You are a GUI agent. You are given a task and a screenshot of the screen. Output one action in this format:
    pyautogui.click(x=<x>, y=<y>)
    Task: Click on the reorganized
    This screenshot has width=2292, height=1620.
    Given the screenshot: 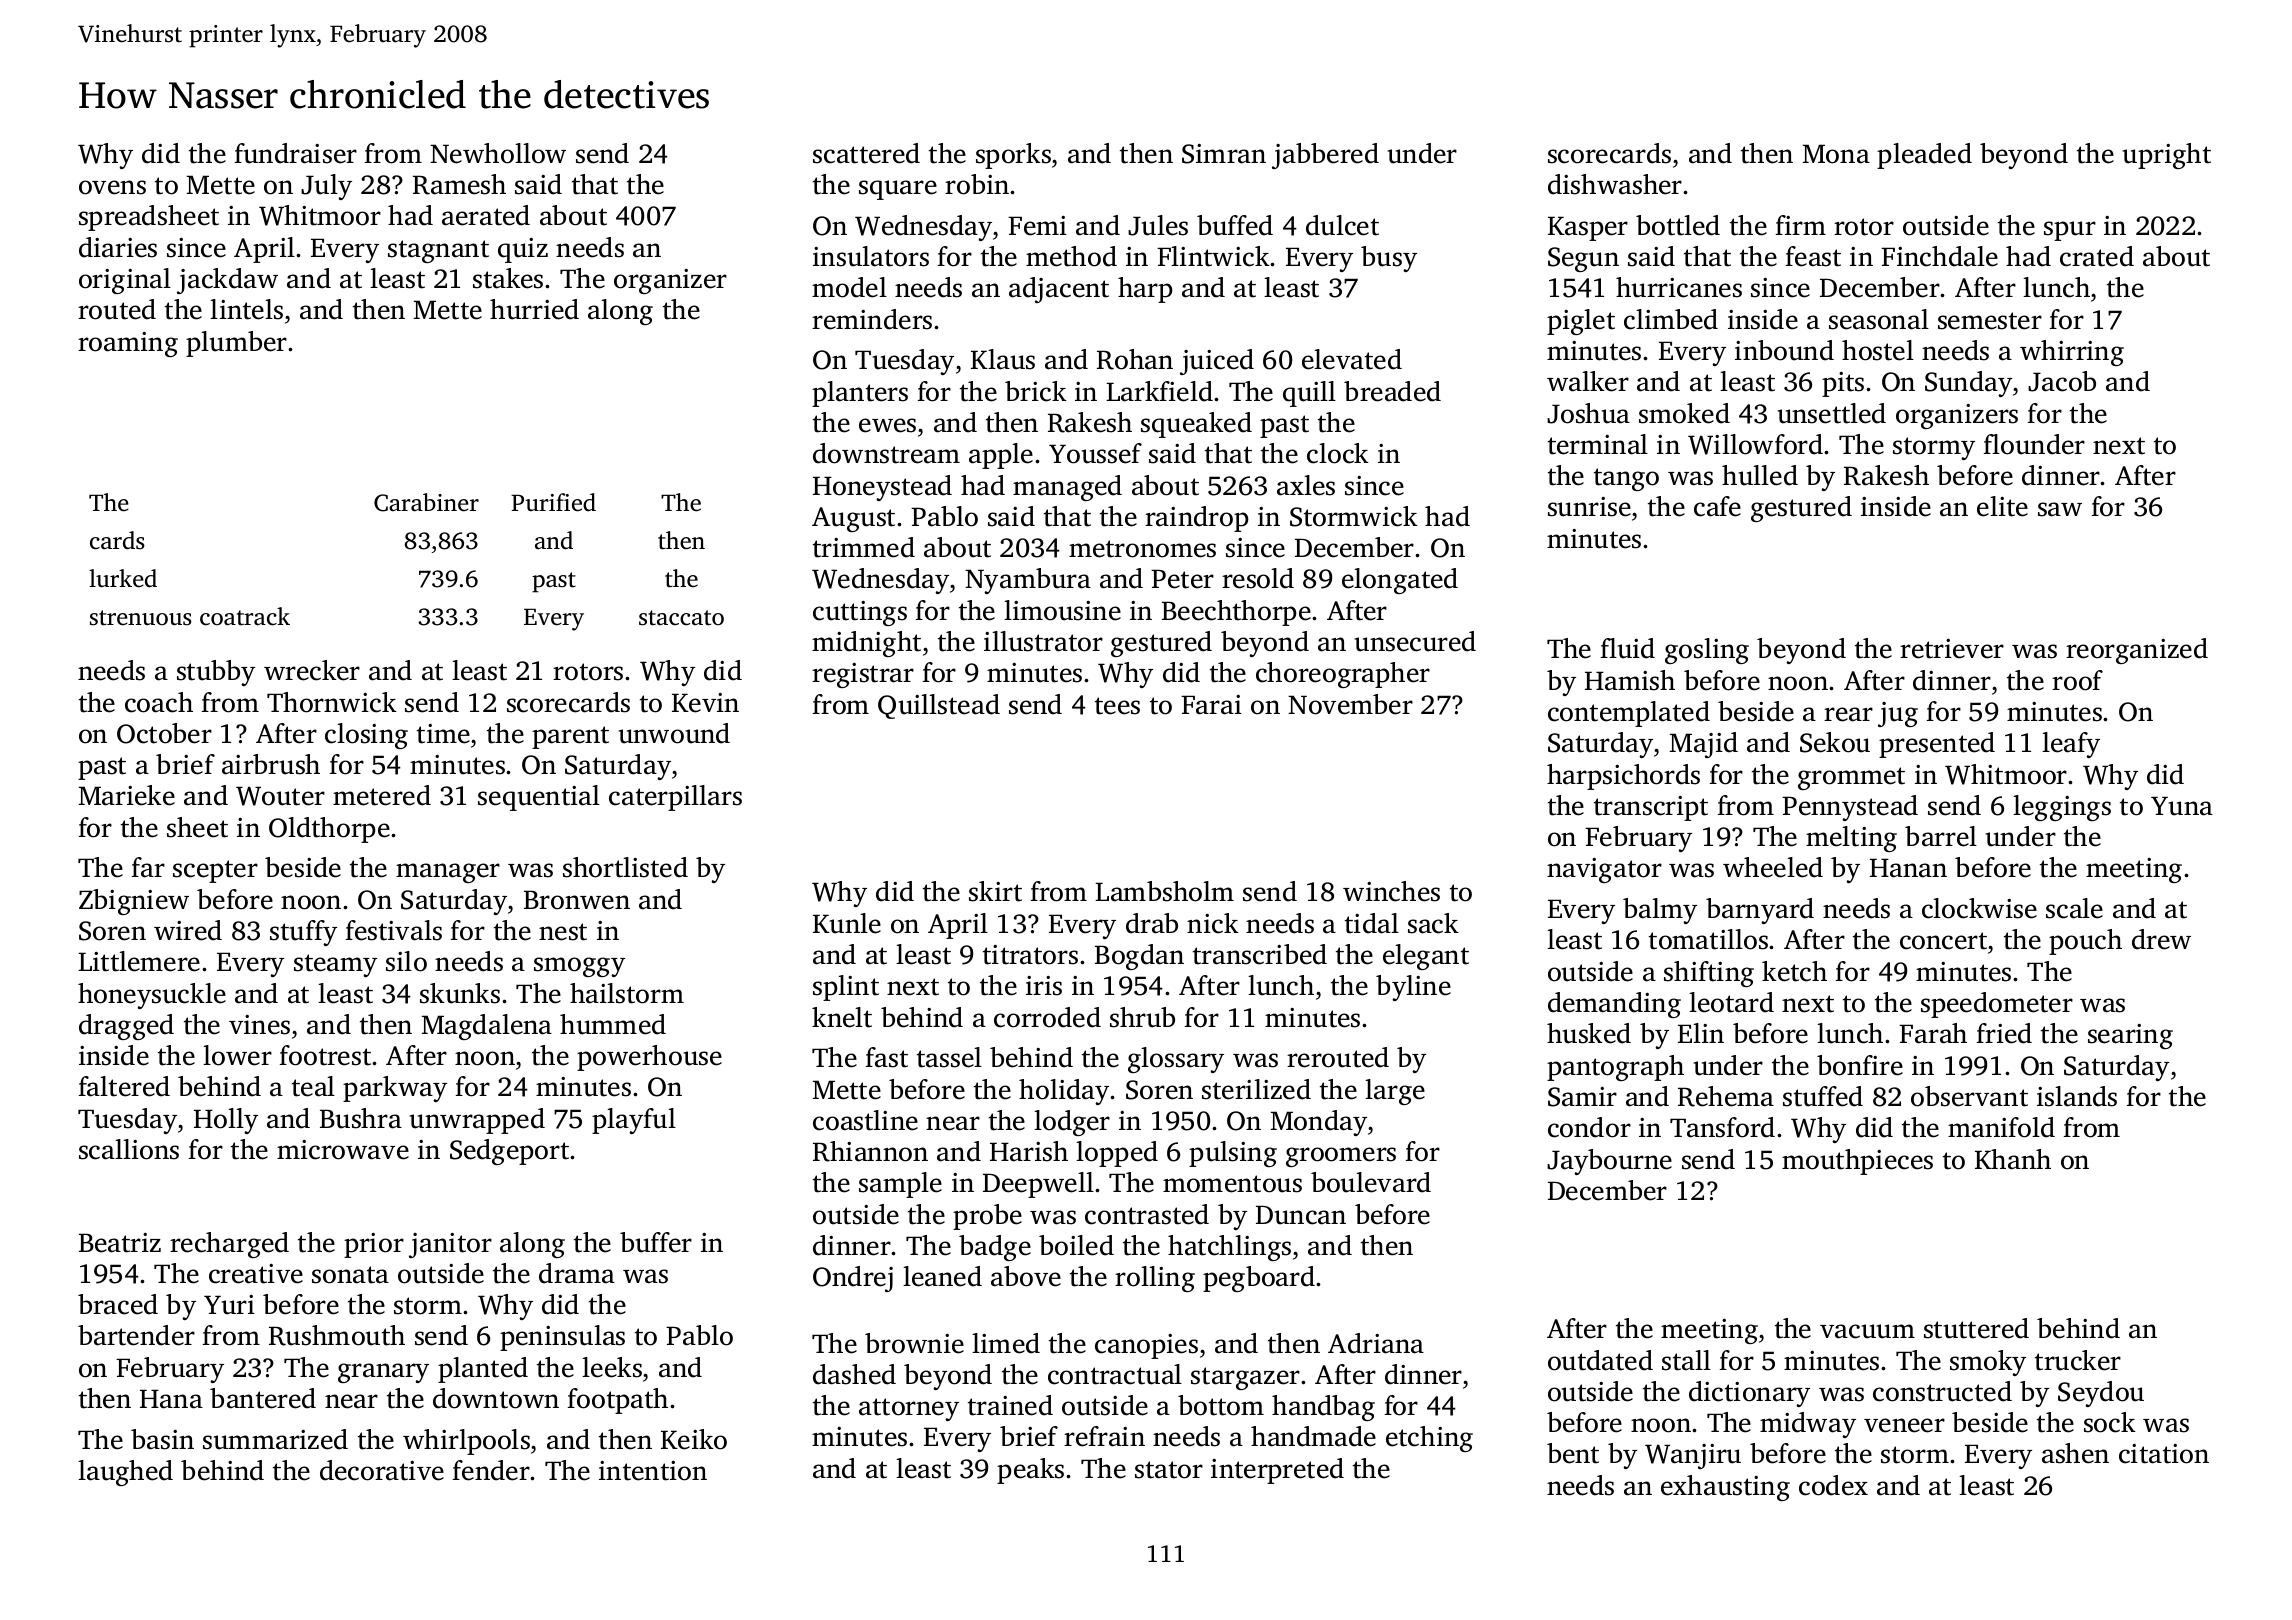 What is the action you would take?
    pyautogui.click(x=2137, y=651)
